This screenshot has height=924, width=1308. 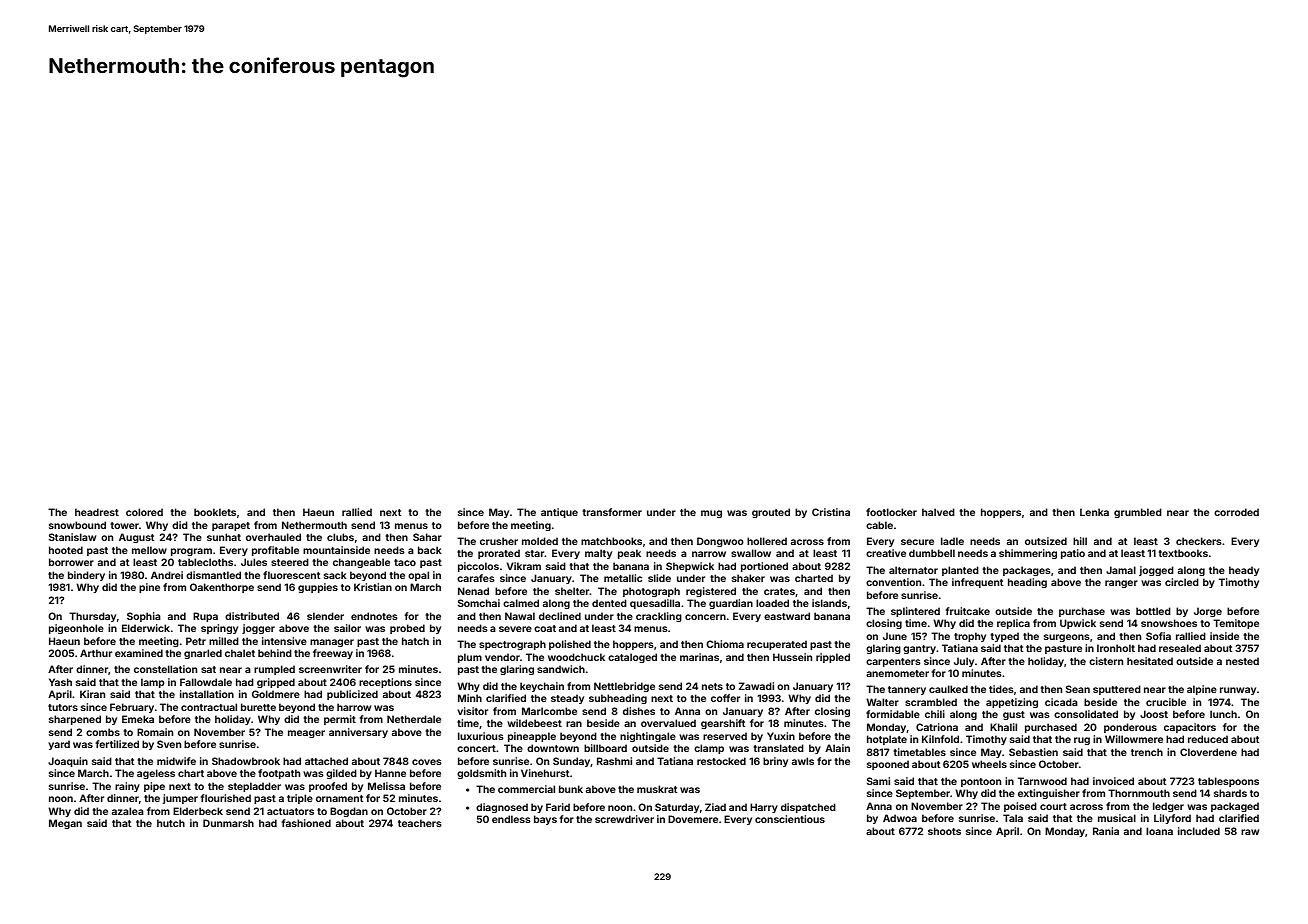 I want to click on Megan, so click(x=65, y=824).
